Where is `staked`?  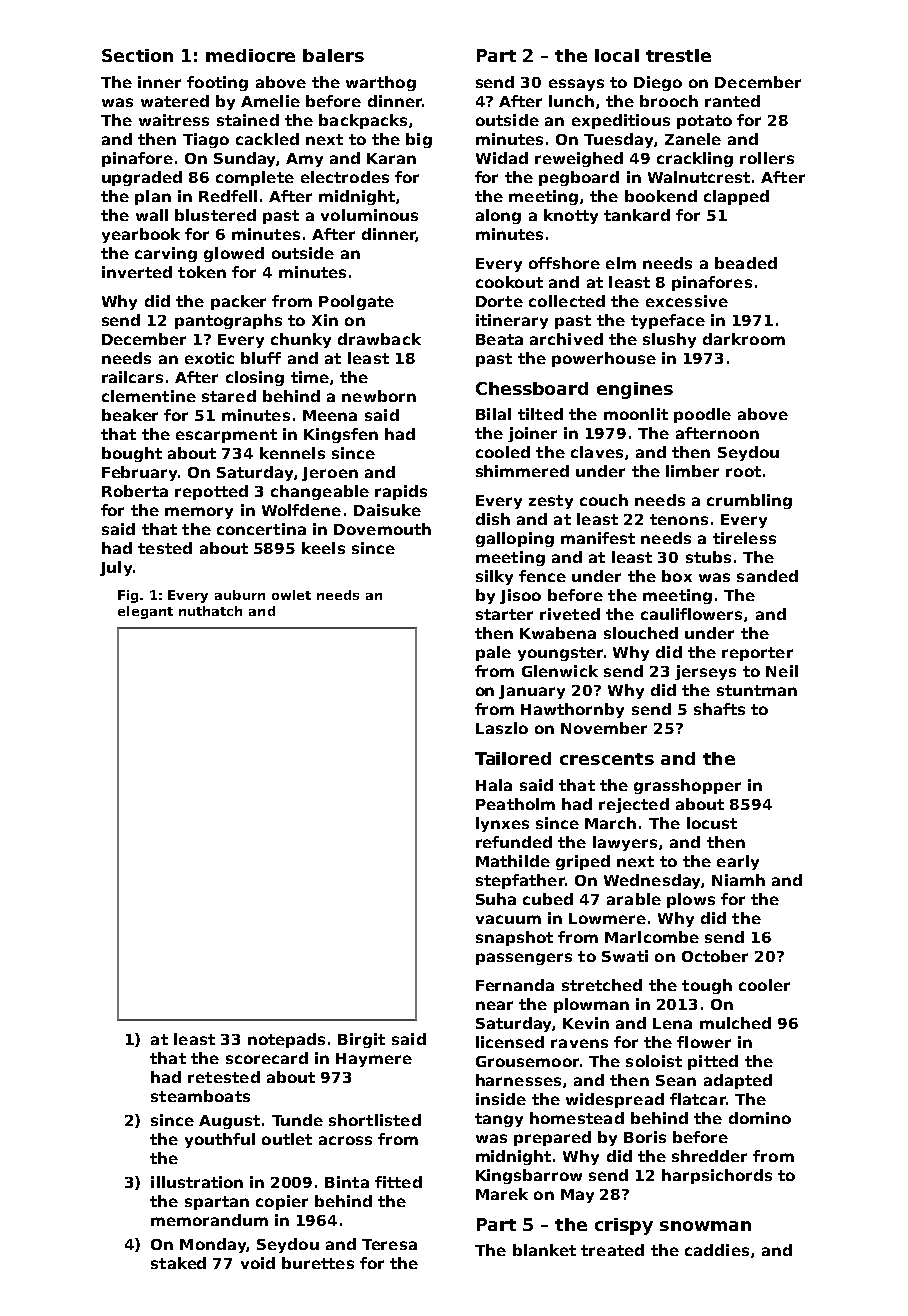 staked is located at coordinates (178, 1263).
